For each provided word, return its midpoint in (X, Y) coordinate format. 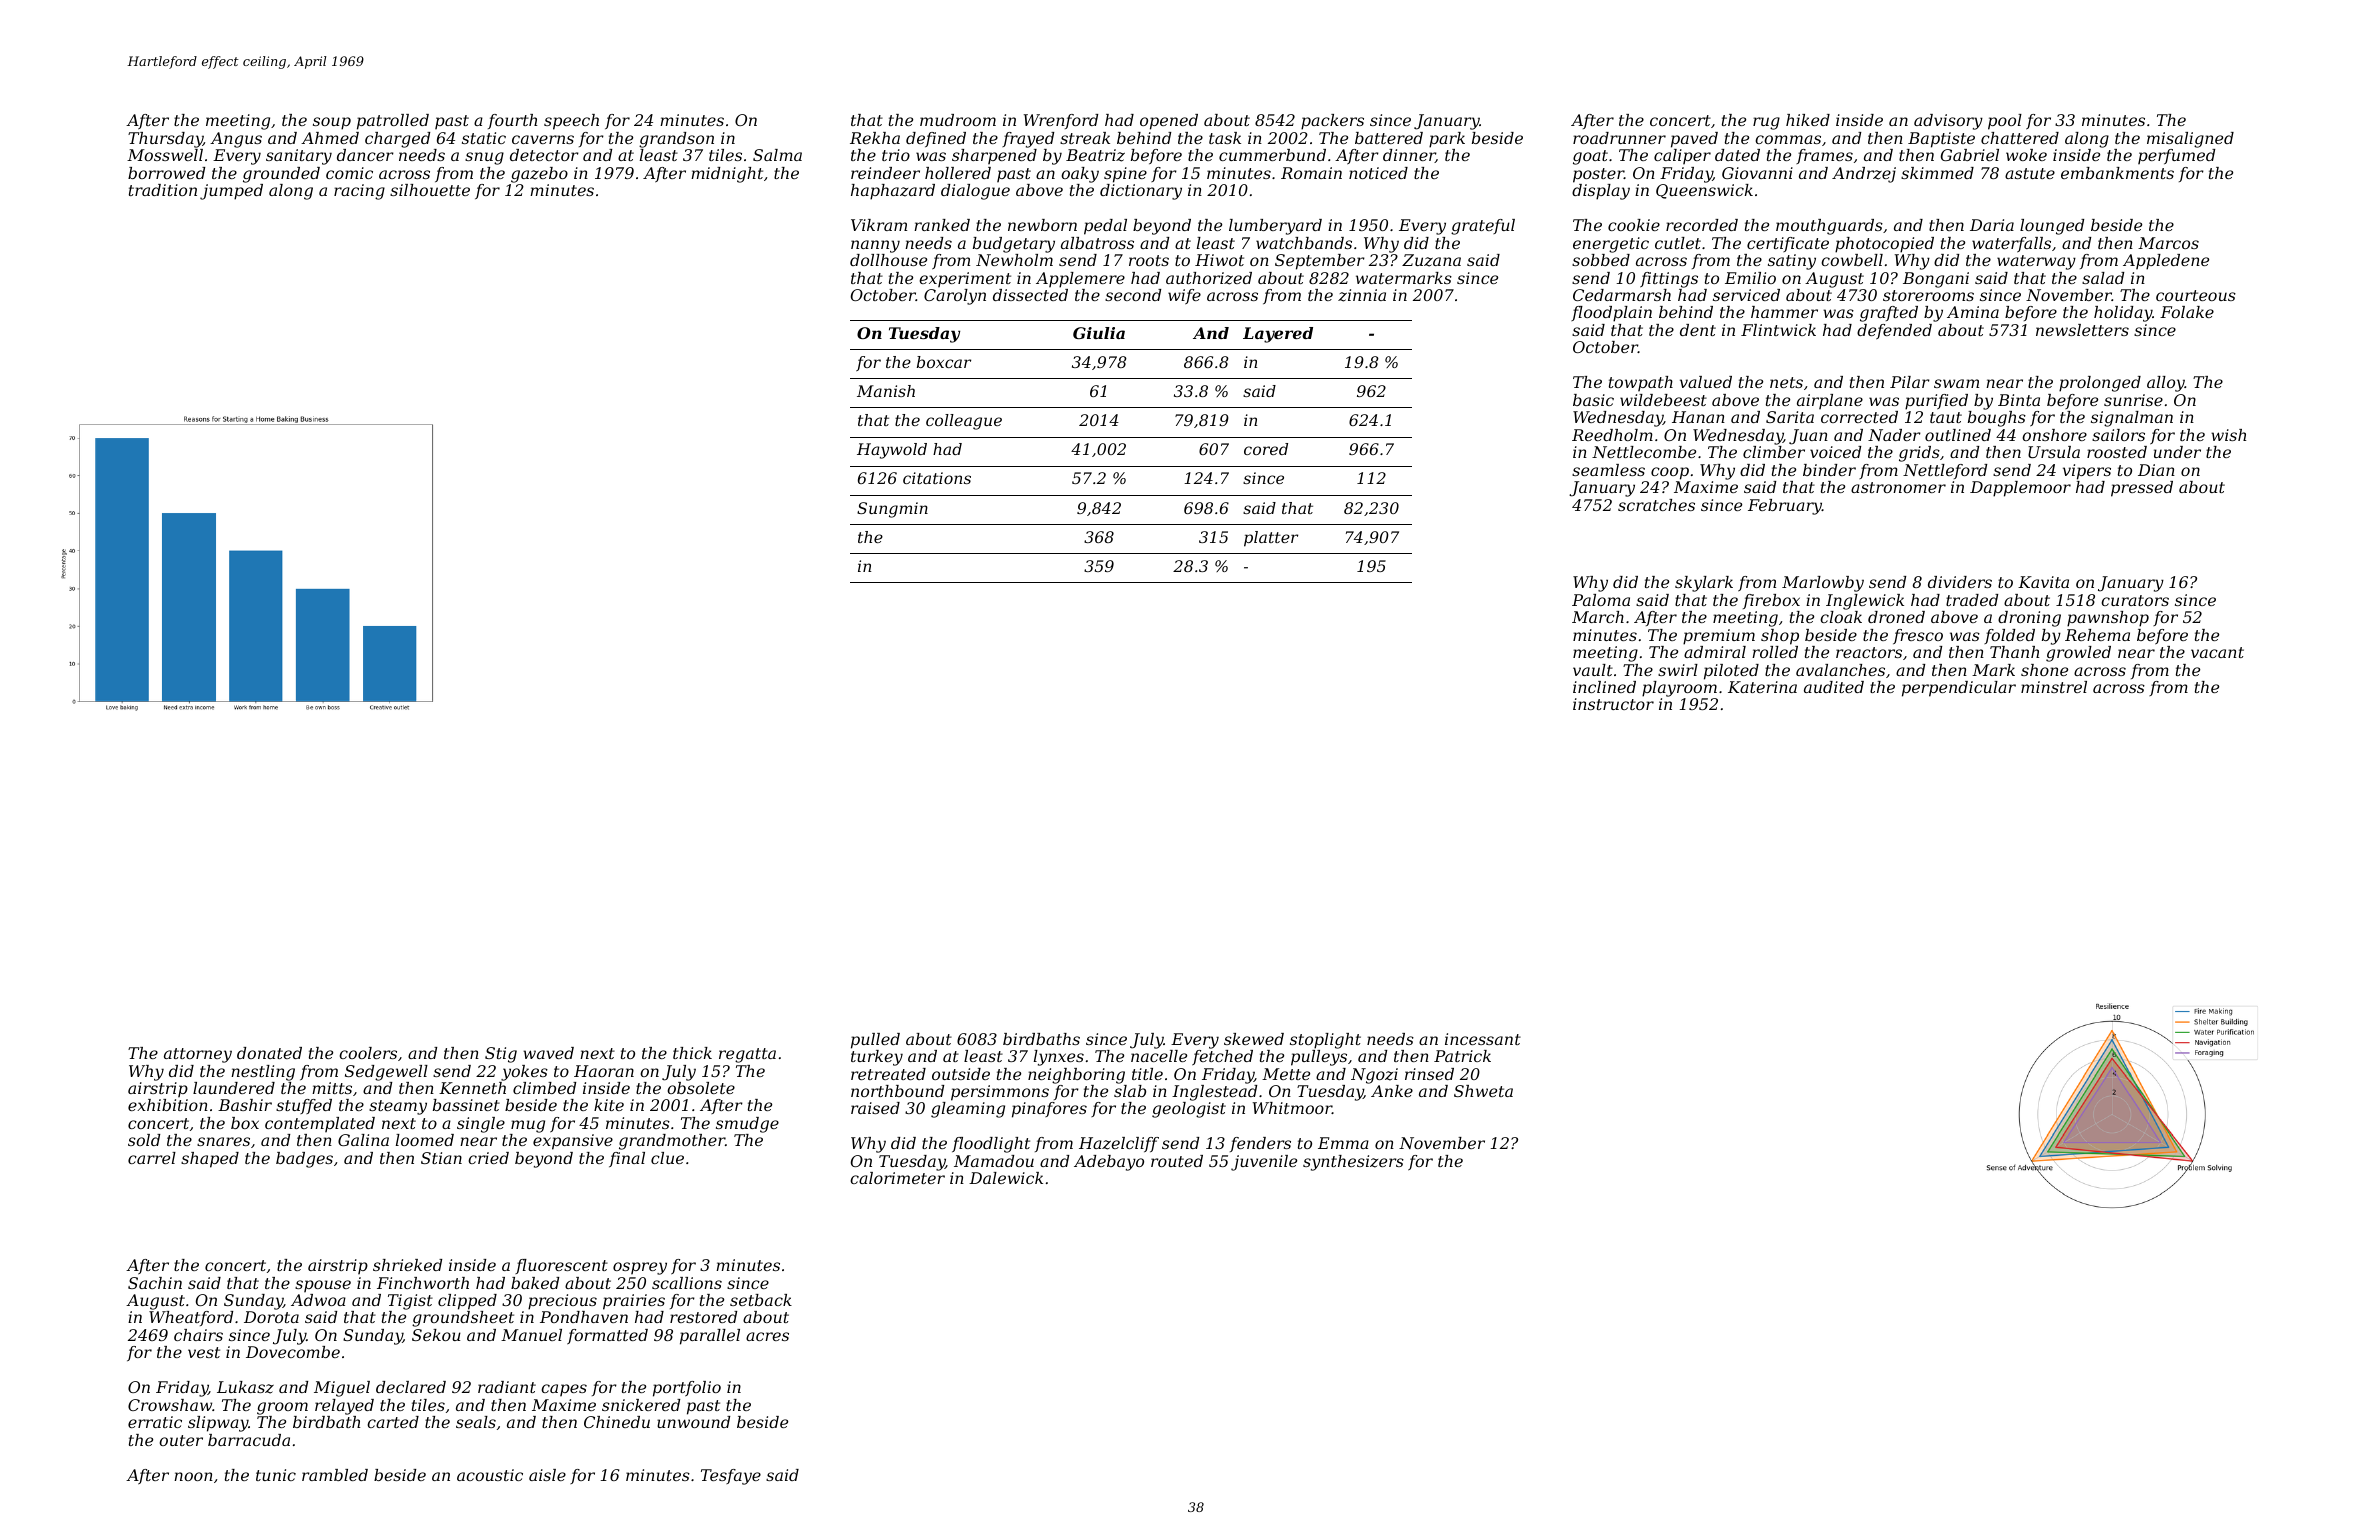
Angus (236, 140)
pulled (875, 1041)
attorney (198, 1055)
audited (1834, 687)
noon (193, 1476)
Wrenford (1061, 121)
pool (2005, 122)
